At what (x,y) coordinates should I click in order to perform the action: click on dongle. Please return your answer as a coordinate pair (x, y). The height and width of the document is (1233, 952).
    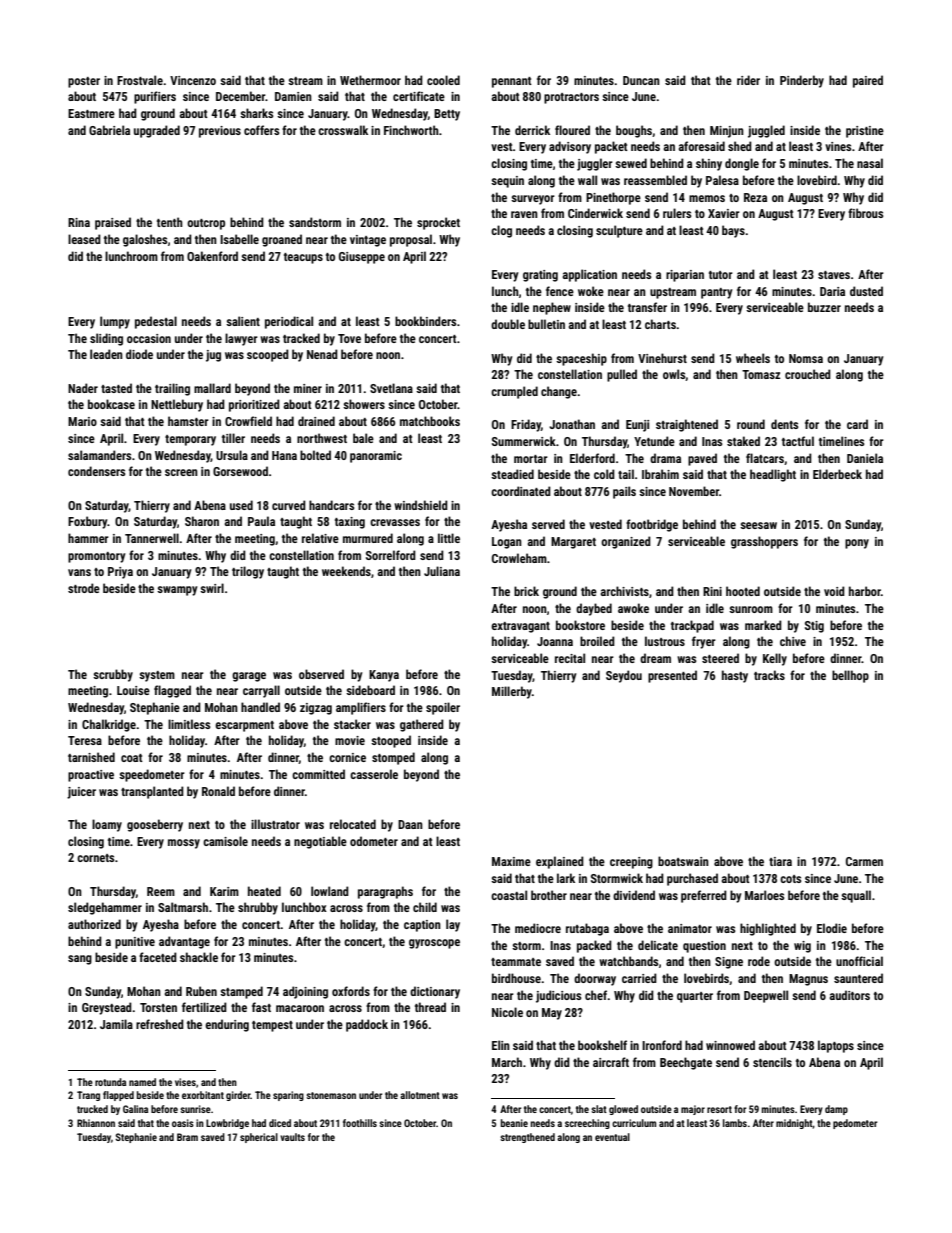
    Looking at the image, I should click on (742, 164).
